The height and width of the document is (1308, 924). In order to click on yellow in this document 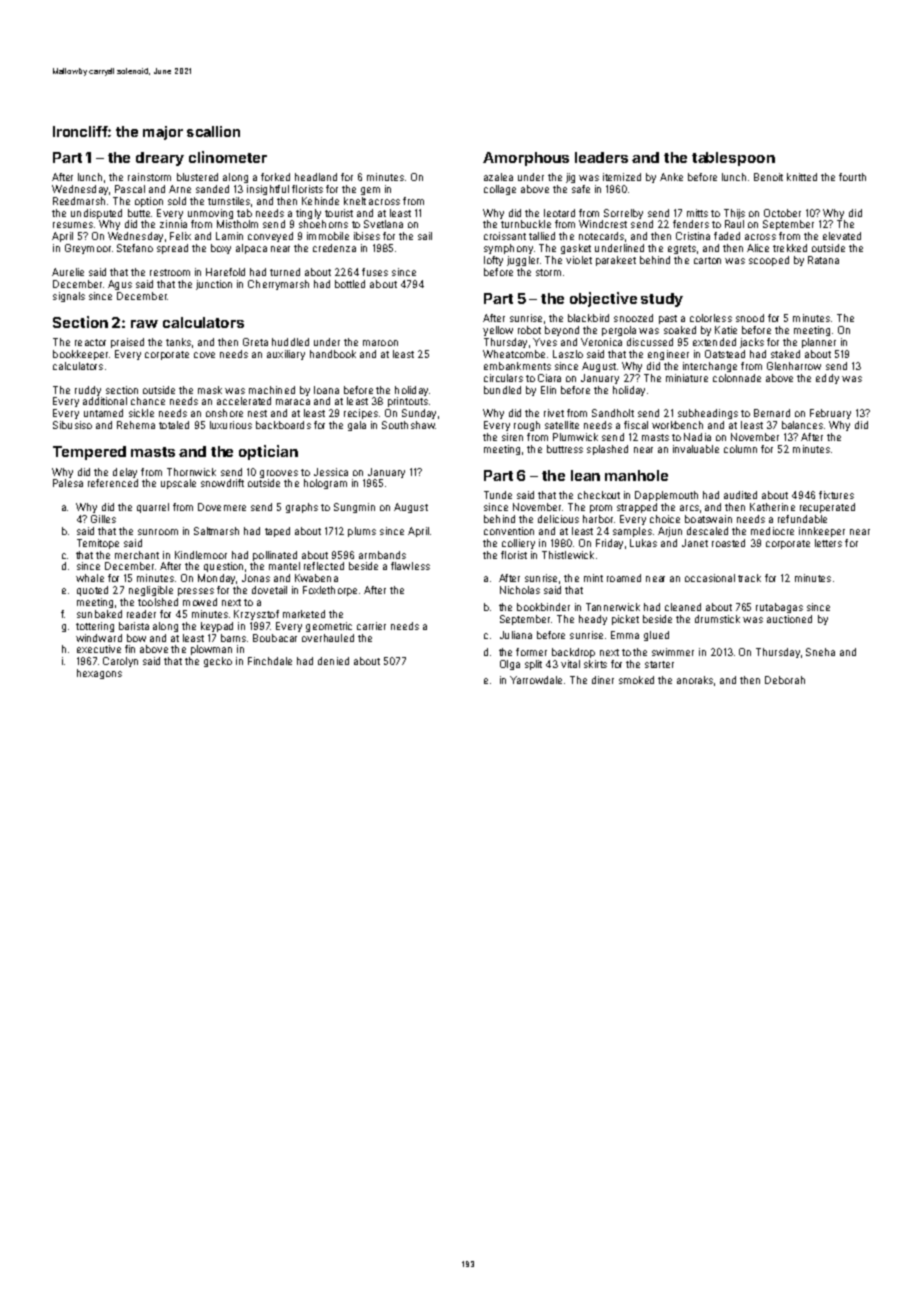, I will do `click(498, 331)`.
